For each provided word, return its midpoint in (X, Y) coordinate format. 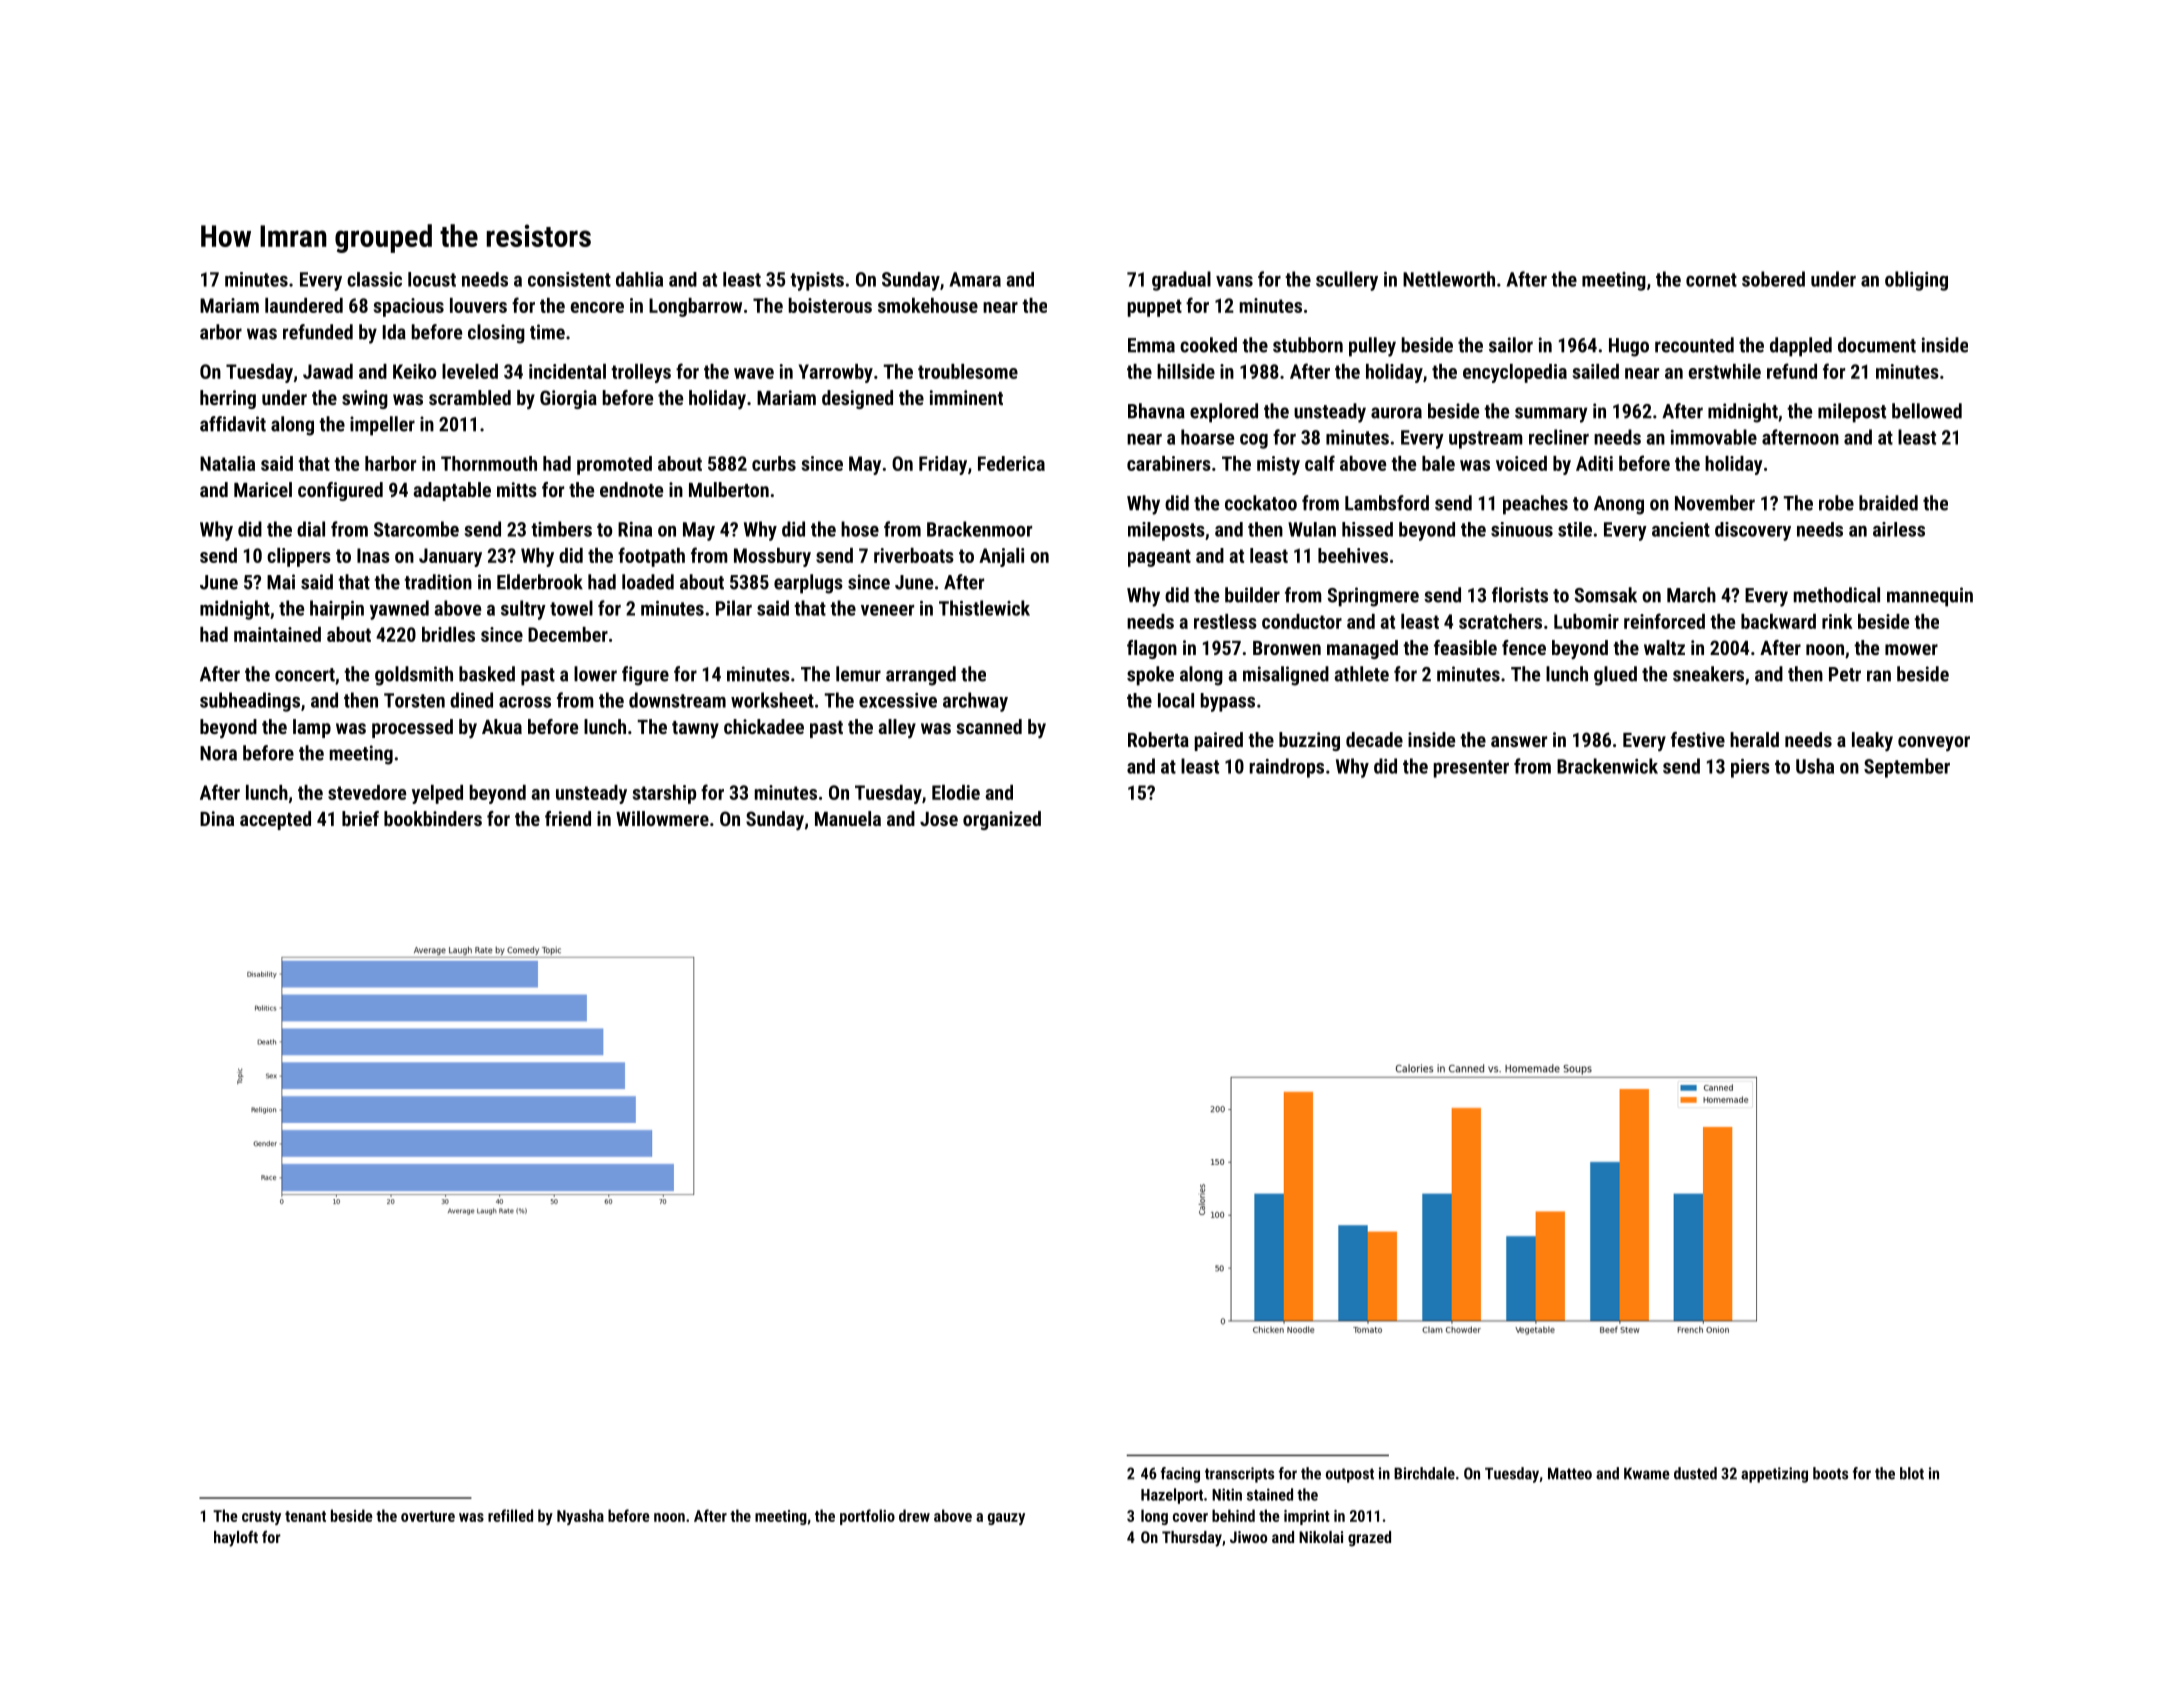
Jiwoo (1248, 1537)
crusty (261, 1518)
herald (1754, 739)
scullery (1347, 281)
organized (1002, 820)
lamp (312, 728)
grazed (1369, 1539)
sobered (1773, 279)
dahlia (639, 279)
